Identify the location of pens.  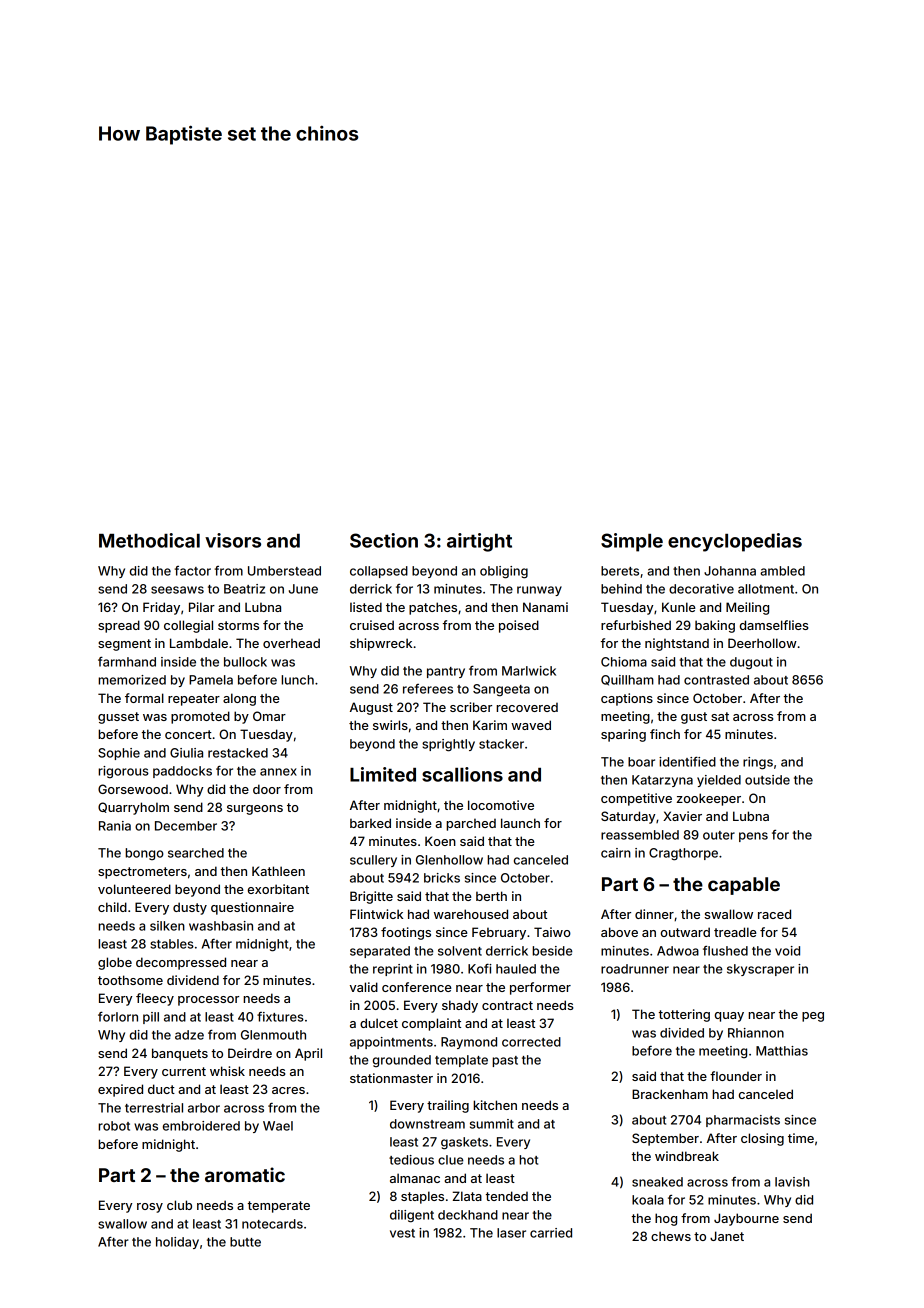
(753, 837).
